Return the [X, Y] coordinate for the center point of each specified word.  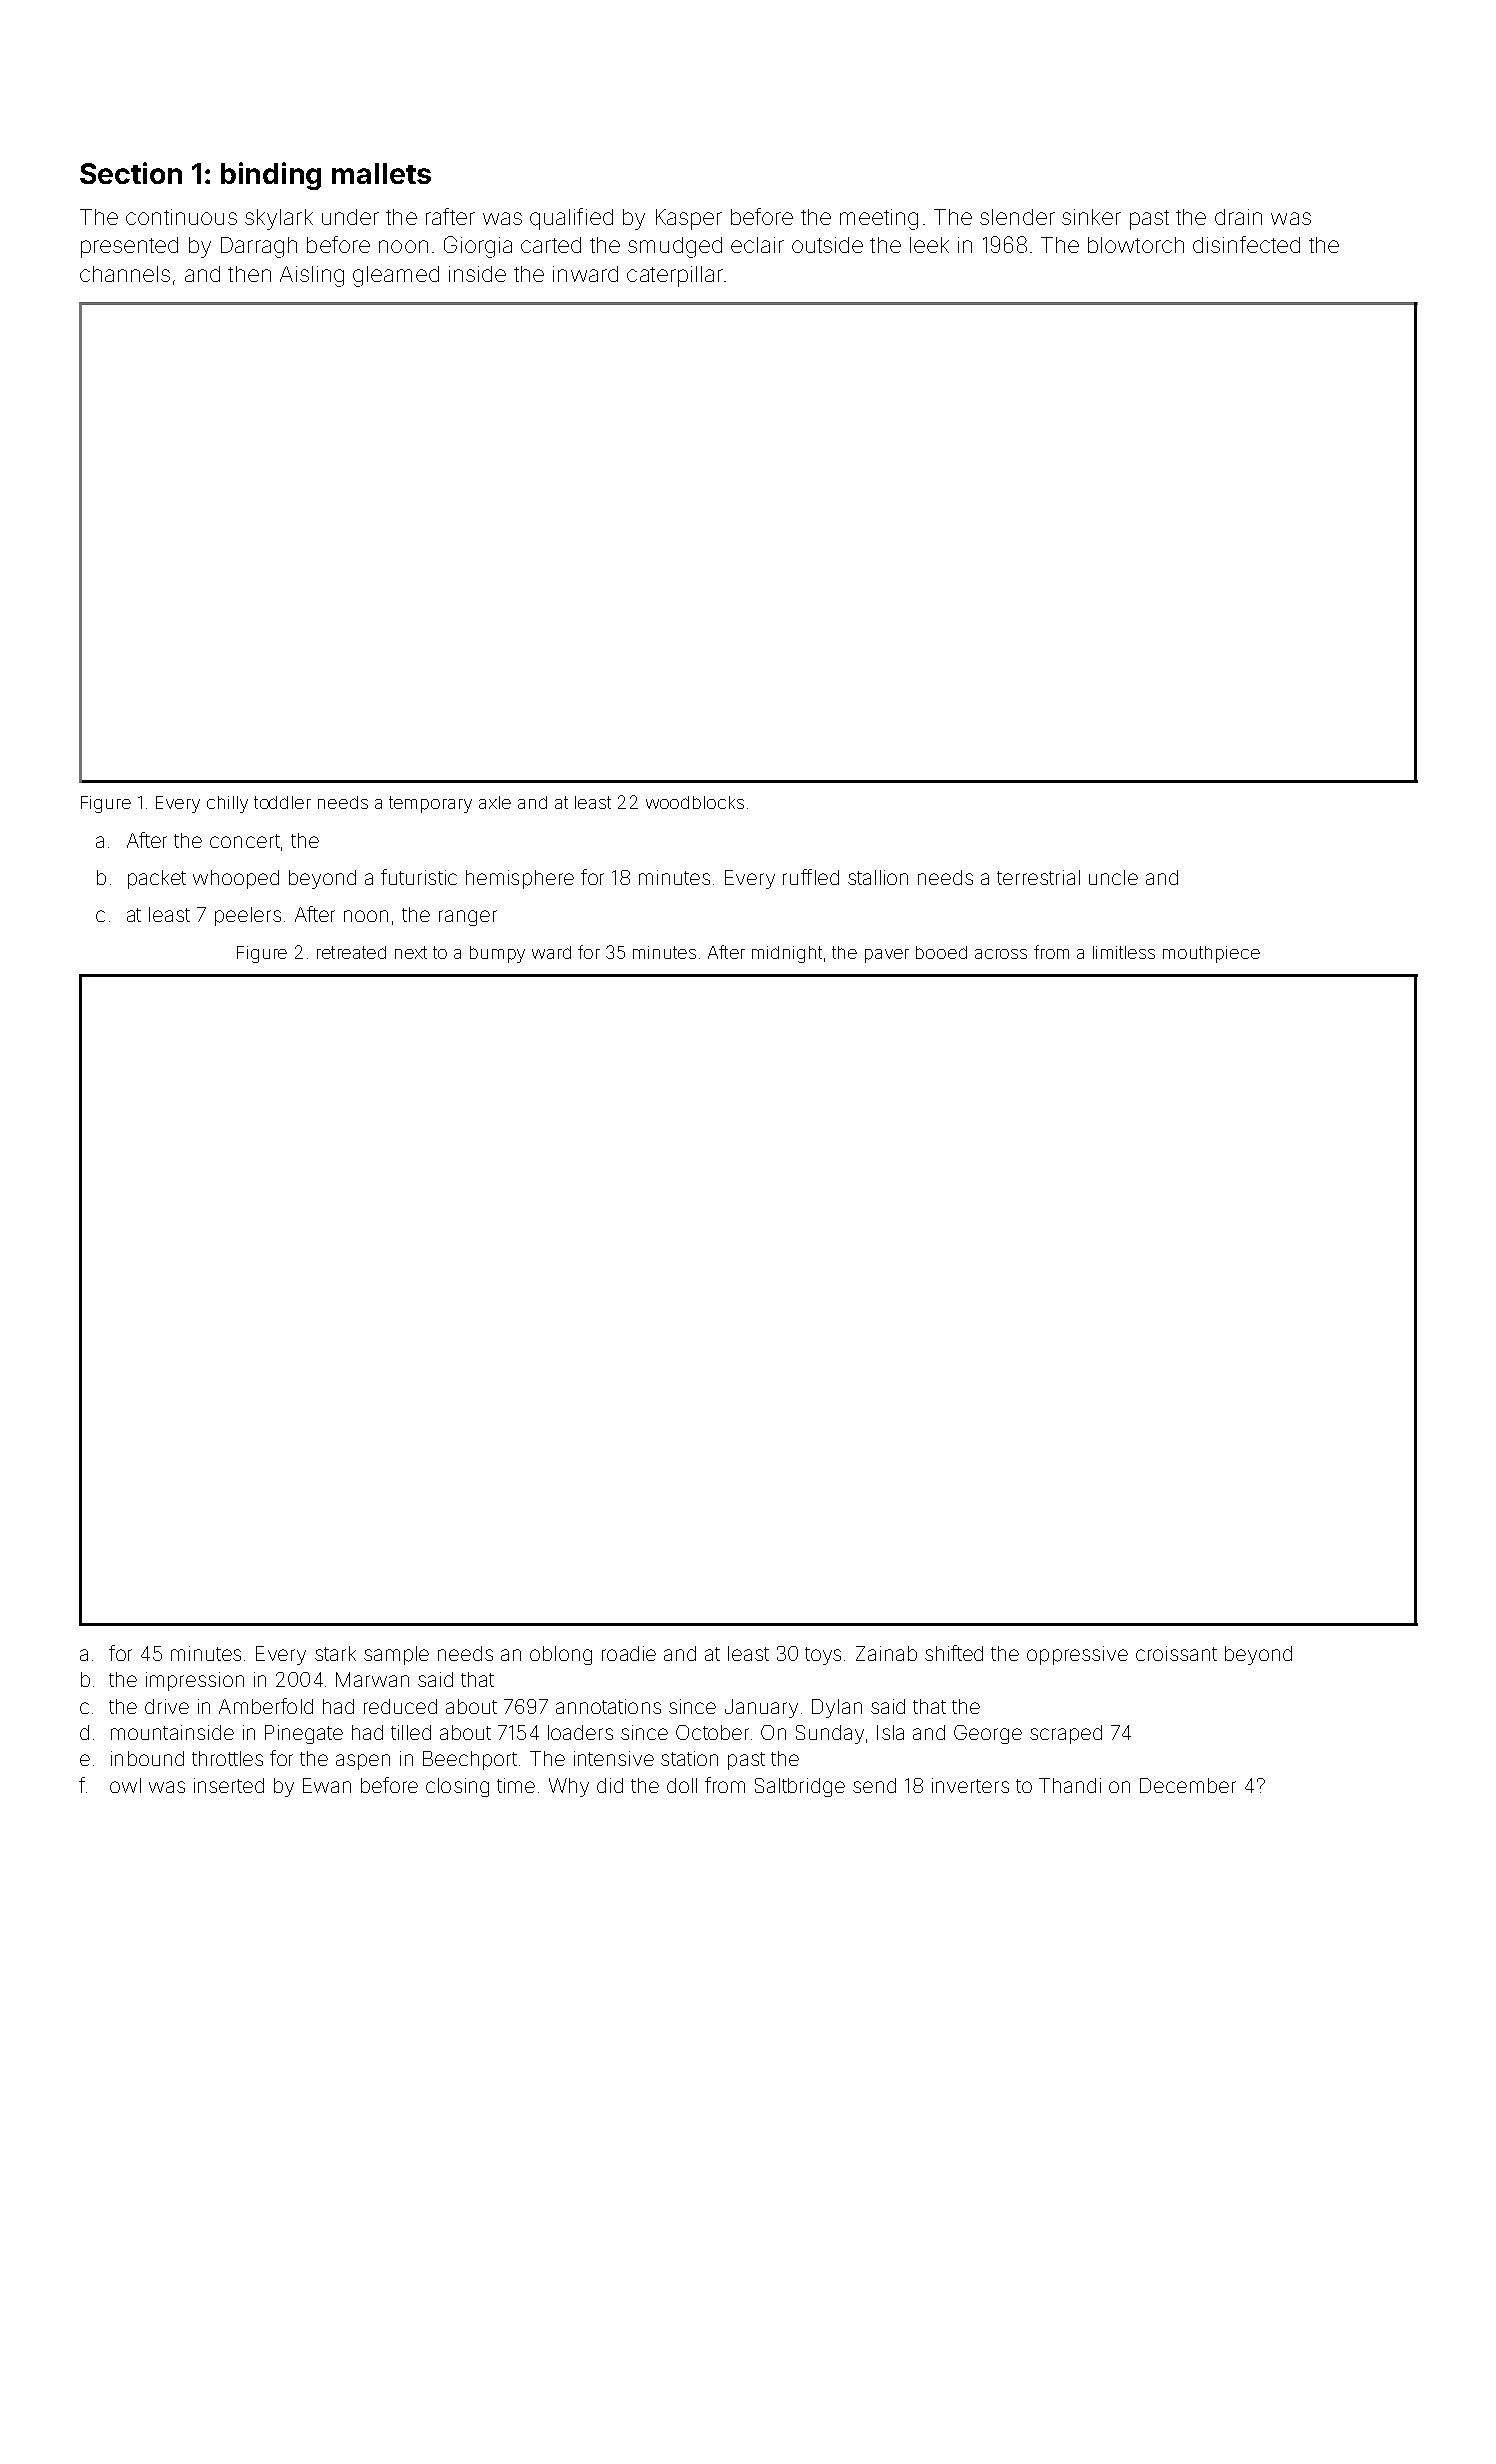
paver [887, 956]
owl [125, 1785]
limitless [1124, 952]
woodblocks [695, 802]
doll [682, 1785]
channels [125, 274]
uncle [1113, 877]
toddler [282, 802]
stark [335, 1653]
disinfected [1246, 244]
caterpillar [675, 276]
